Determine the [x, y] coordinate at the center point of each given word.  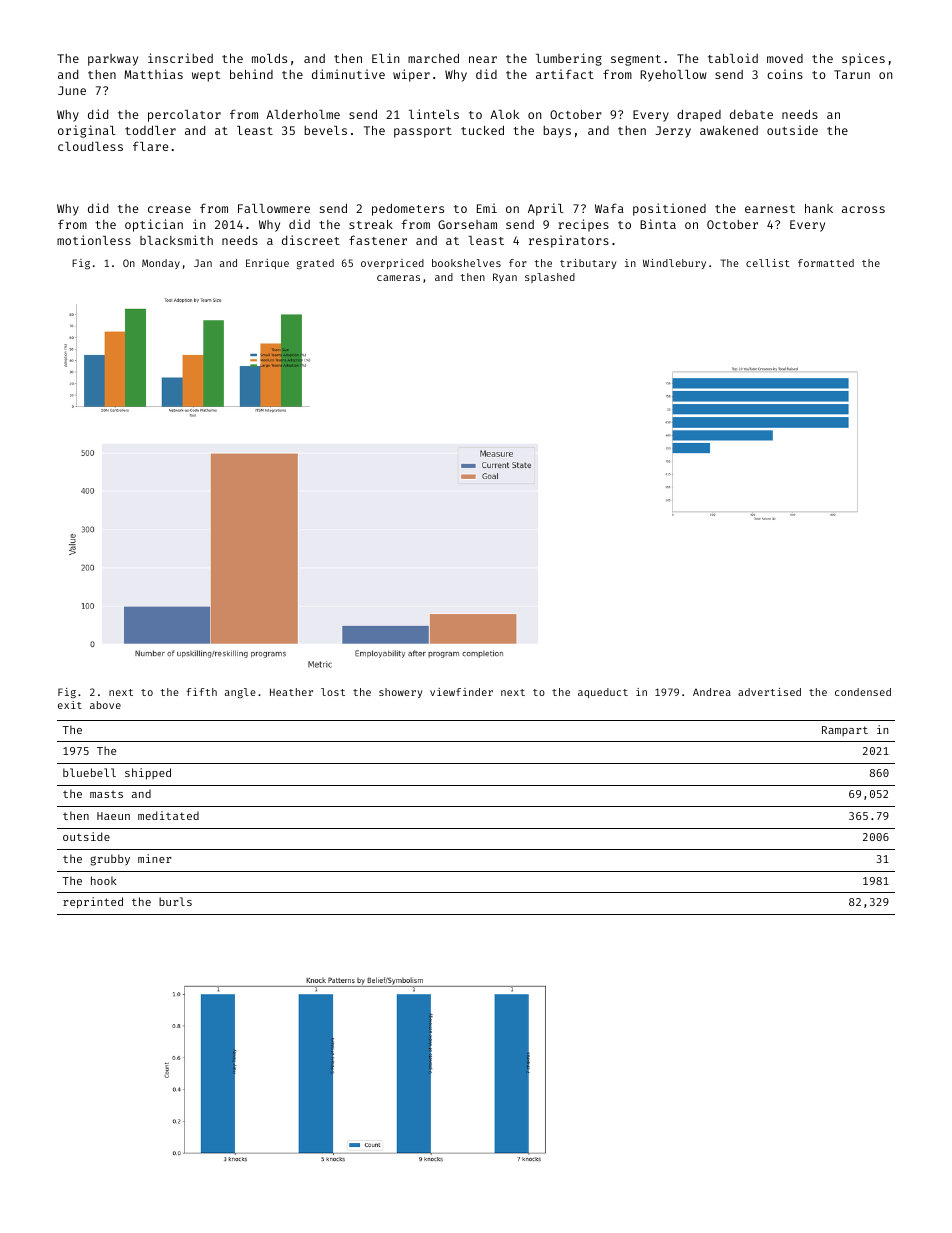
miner [155, 858]
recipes [583, 225]
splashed [550, 278]
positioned [669, 209]
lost [333, 692]
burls [175, 901]
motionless [94, 240]
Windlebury [674, 264]
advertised [769, 692]
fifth [201, 692]
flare [150, 146]
